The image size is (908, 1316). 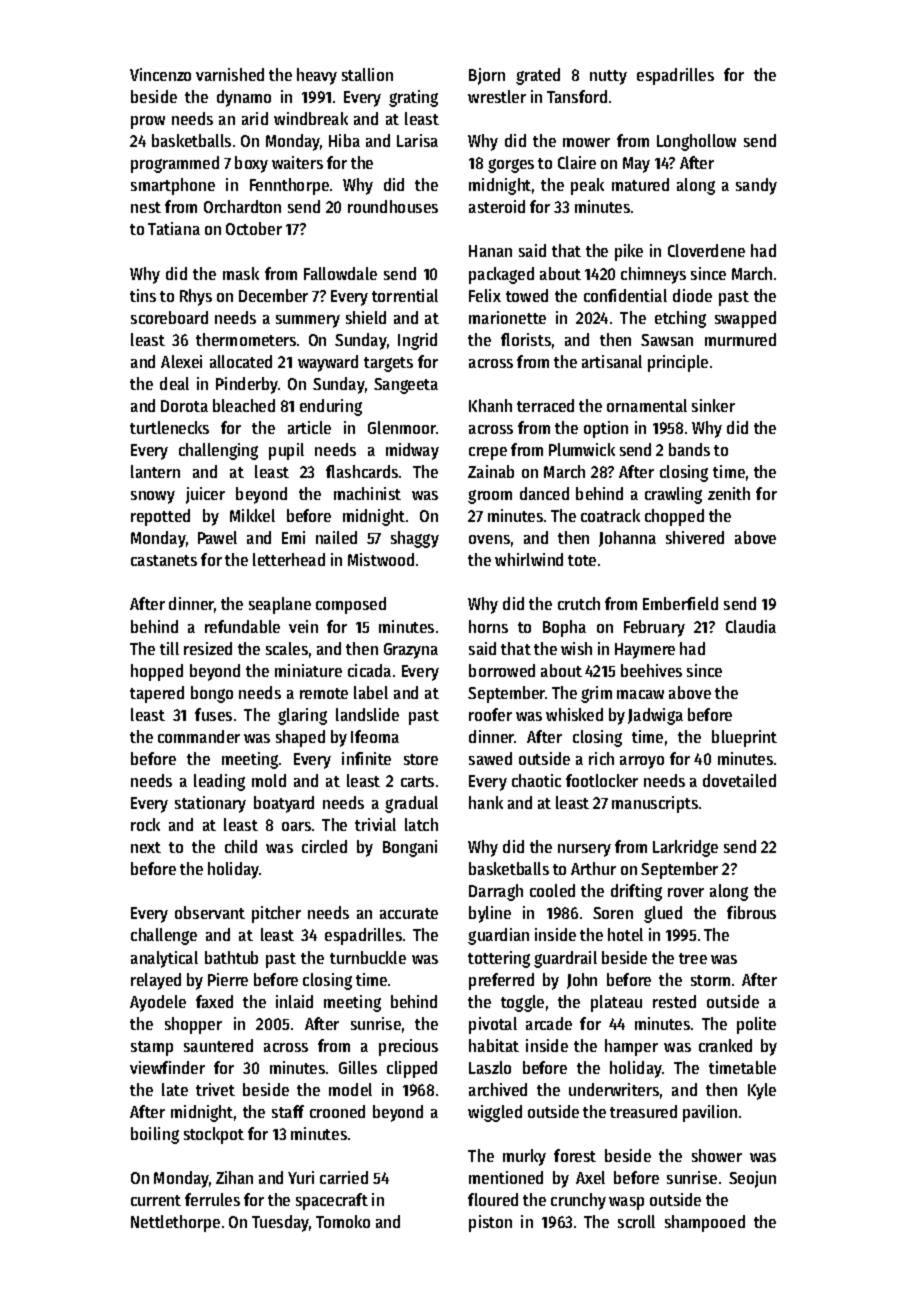 What do you see at coordinates (751, 626) in the image?
I see `Claudia` at bounding box center [751, 626].
